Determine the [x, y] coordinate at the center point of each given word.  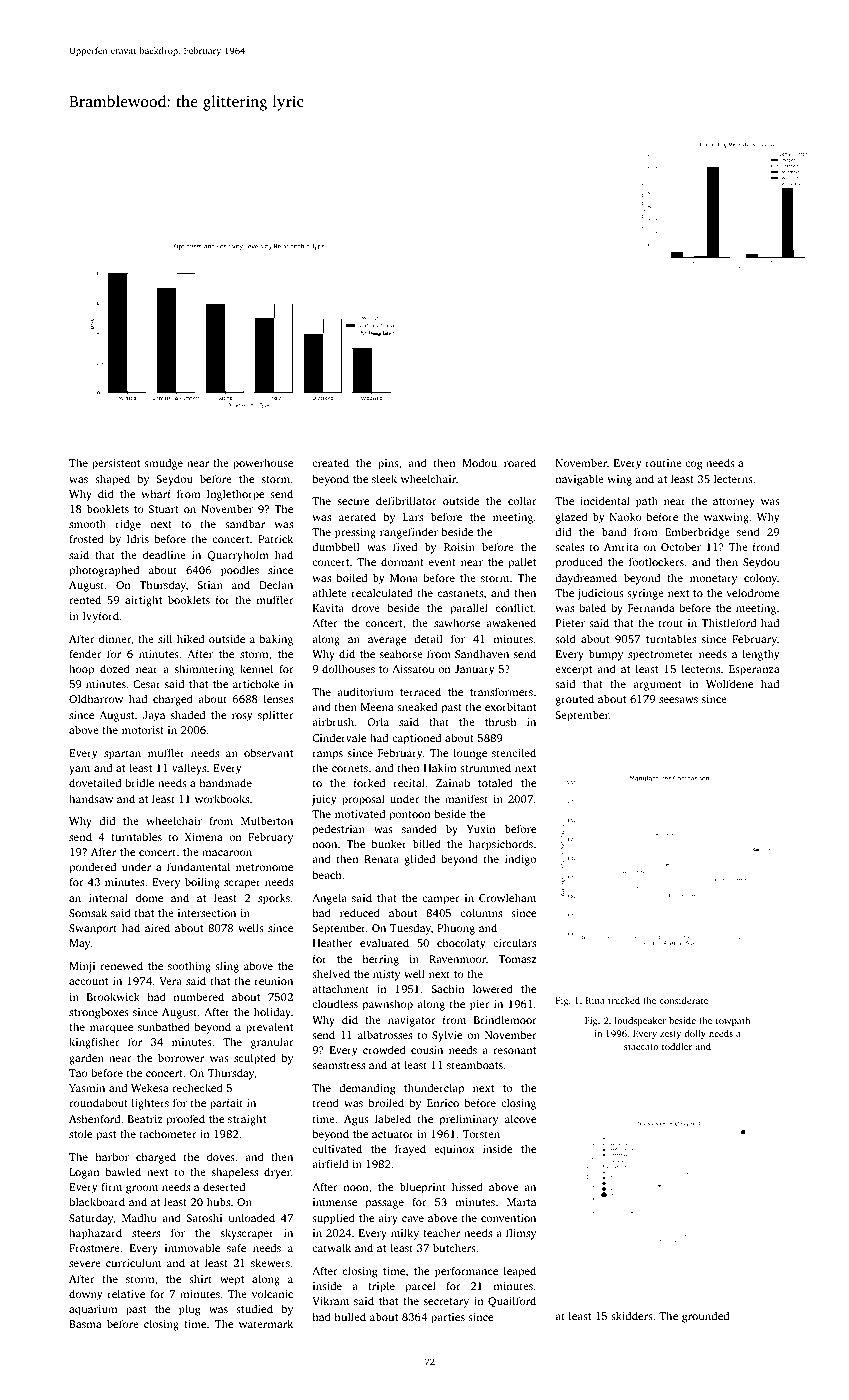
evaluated [384, 942]
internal [108, 897]
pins [388, 464]
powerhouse [263, 464]
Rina [595, 1000]
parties [448, 1318]
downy [86, 1295]
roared [520, 462]
